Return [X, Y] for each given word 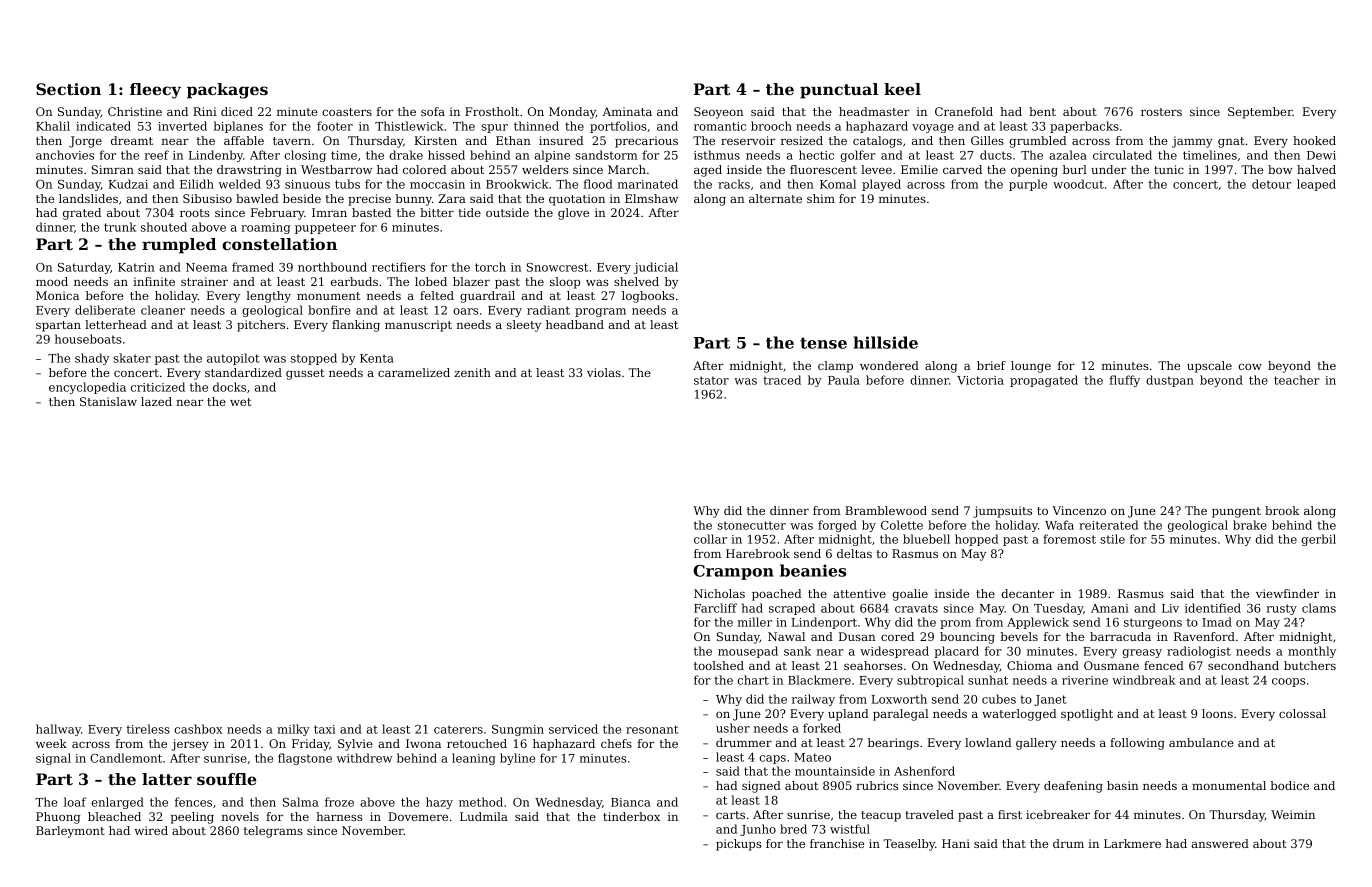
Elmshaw [651, 198]
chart [753, 680]
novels [240, 816]
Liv [1170, 608]
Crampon [733, 572]
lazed [156, 401]
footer [335, 126]
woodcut [1078, 184]
